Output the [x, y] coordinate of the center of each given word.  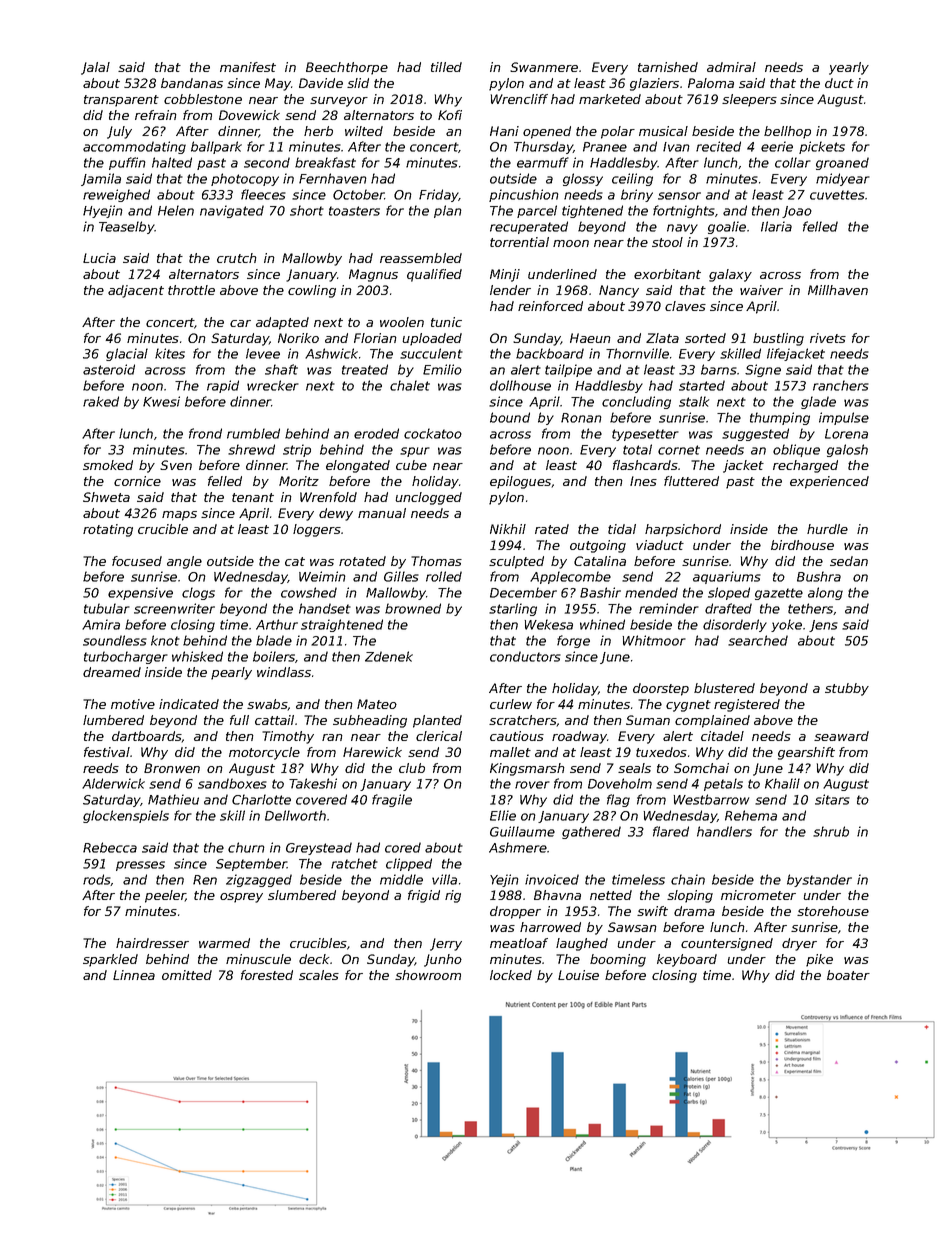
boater [848, 975]
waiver [761, 290]
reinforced [550, 306]
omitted [187, 975]
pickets [822, 147]
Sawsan [632, 927]
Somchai [701, 768]
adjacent [136, 291]
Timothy [288, 737]
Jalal [95, 68]
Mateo [377, 704]
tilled [446, 67]
